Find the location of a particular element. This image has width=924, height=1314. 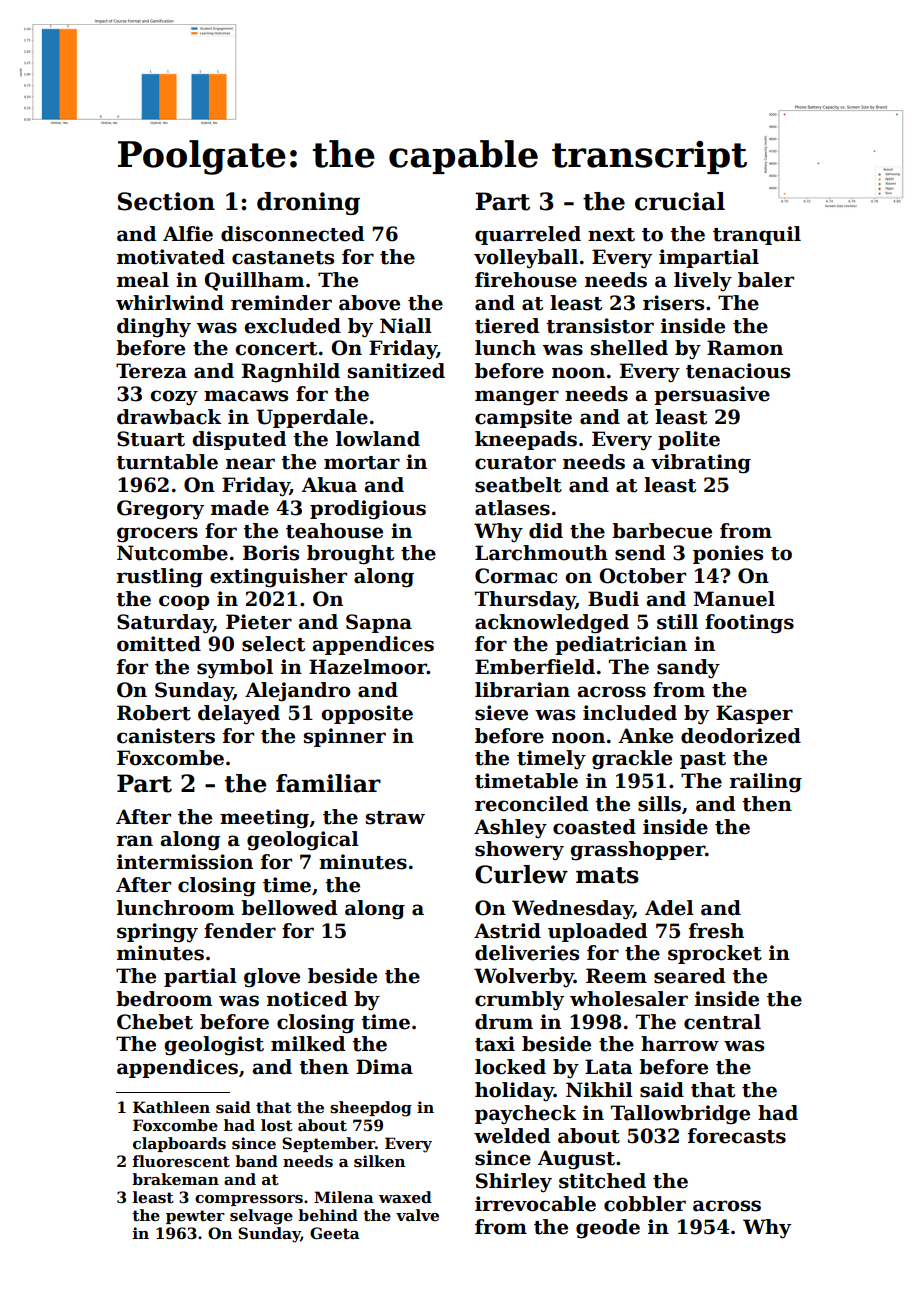

Hazelmoor is located at coordinates (368, 667).
